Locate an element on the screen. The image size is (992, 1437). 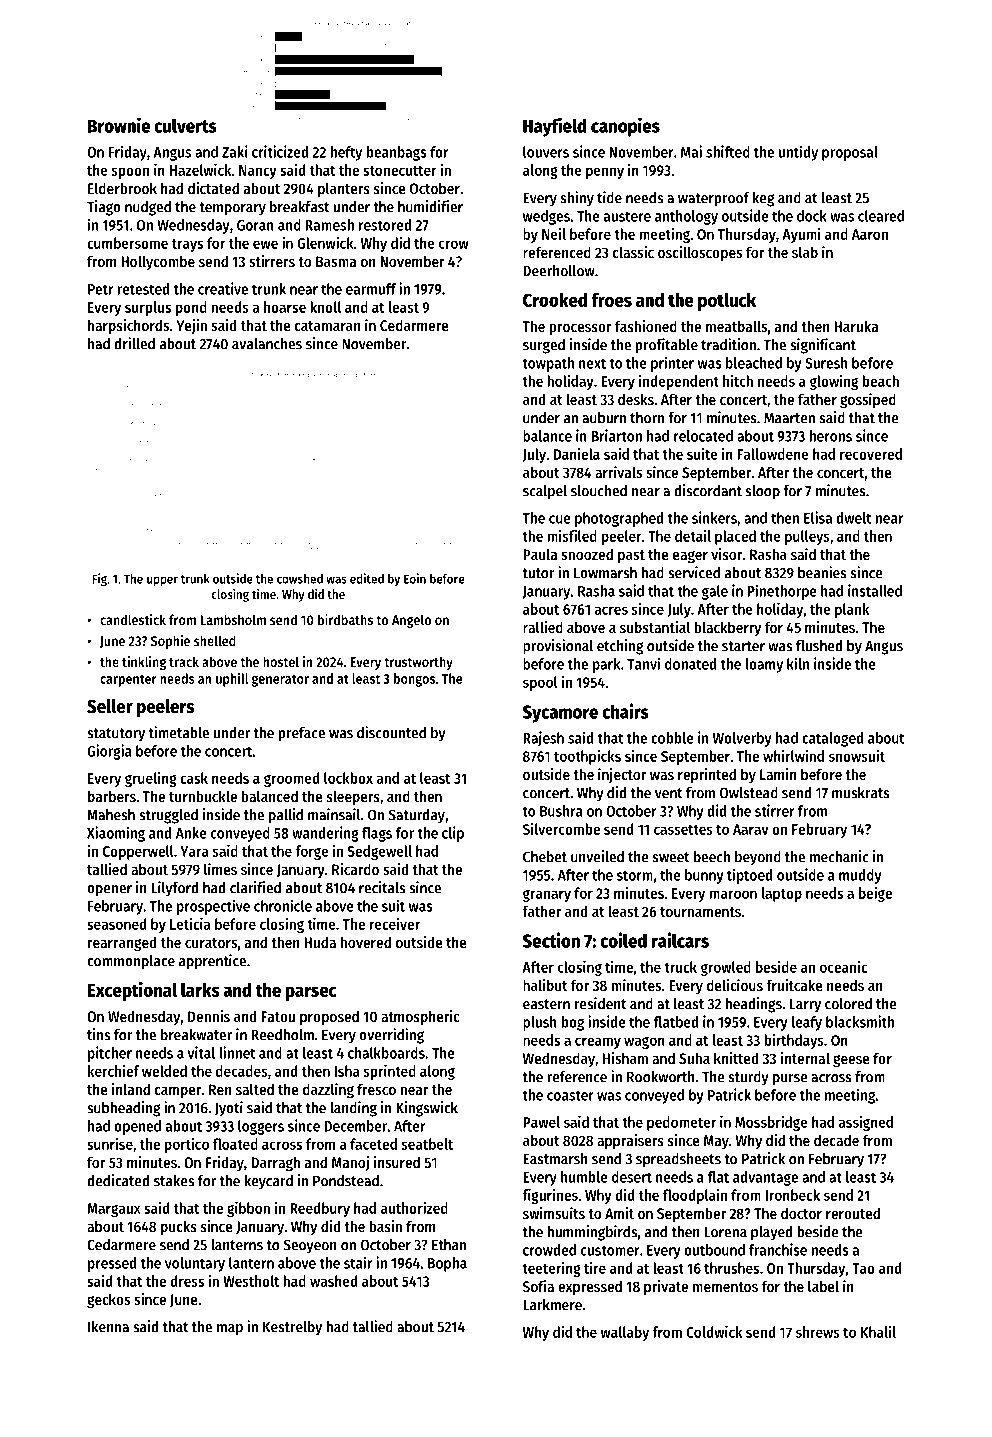
limes is located at coordinates (220, 869).
